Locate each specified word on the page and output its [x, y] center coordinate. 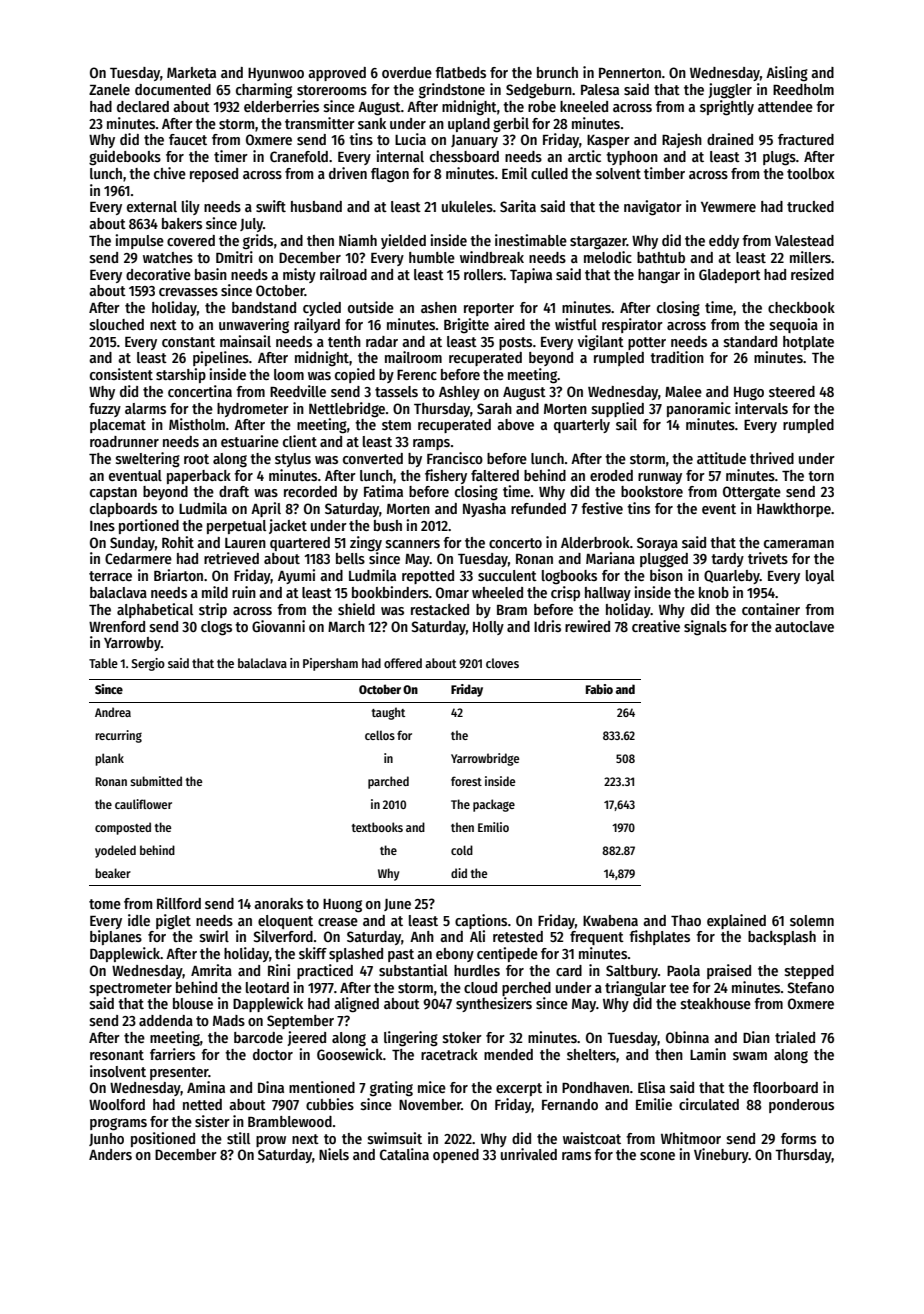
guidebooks [125, 158]
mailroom [413, 357]
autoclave [804, 626]
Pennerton [630, 73]
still [238, 1138]
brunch [557, 72]
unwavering [254, 326]
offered [403, 663]
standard [750, 341]
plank [109, 759]
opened [456, 1156]
